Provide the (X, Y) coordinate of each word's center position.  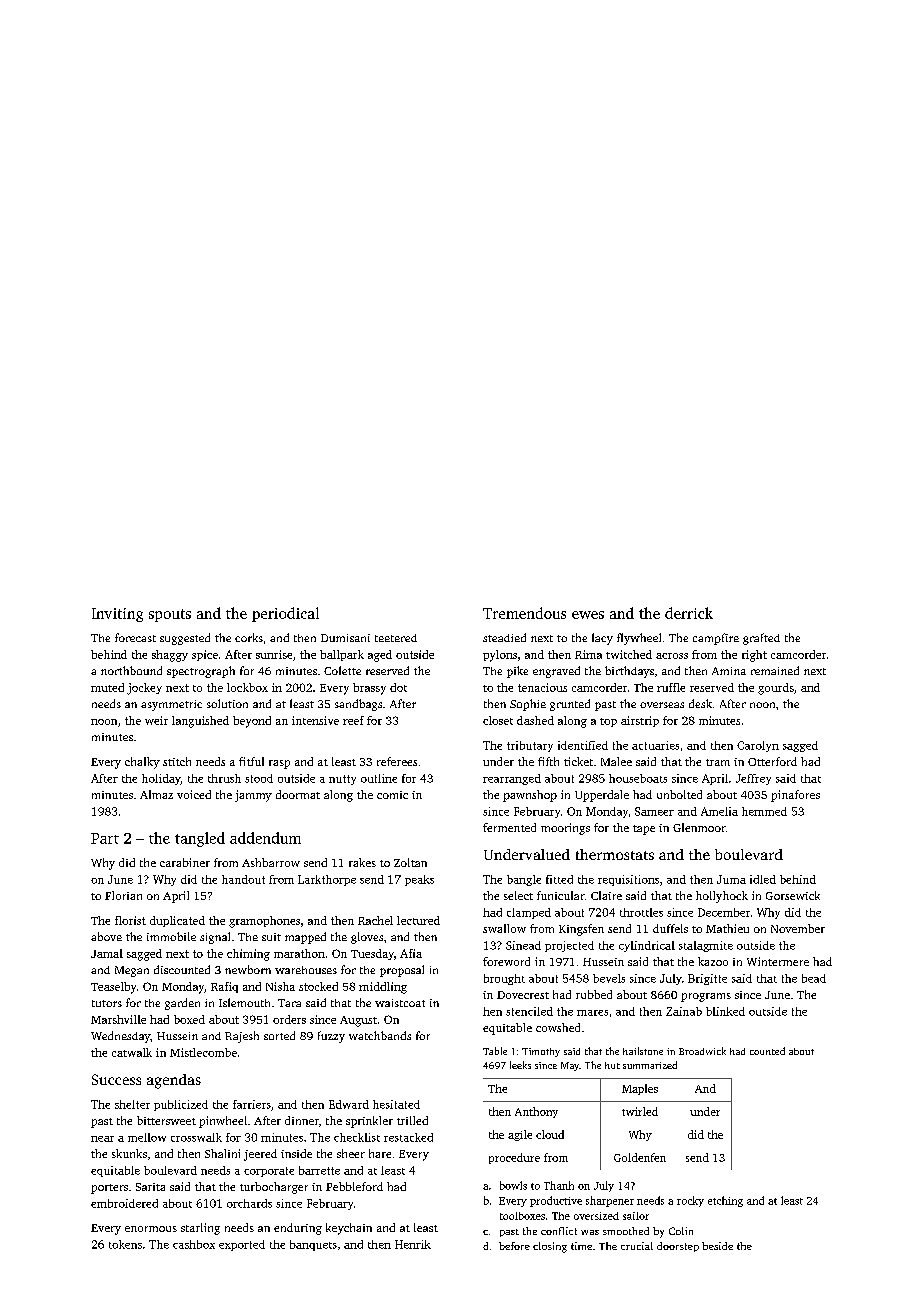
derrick (689, 613)
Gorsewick (793, 895)
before (514, 1246)
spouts (170, 615)
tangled (200, 839)
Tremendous (524, 613)
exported (242, 1245)
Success (116, 1079)
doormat (298, 794)
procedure (514, 1158)
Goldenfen (640, 1157)
